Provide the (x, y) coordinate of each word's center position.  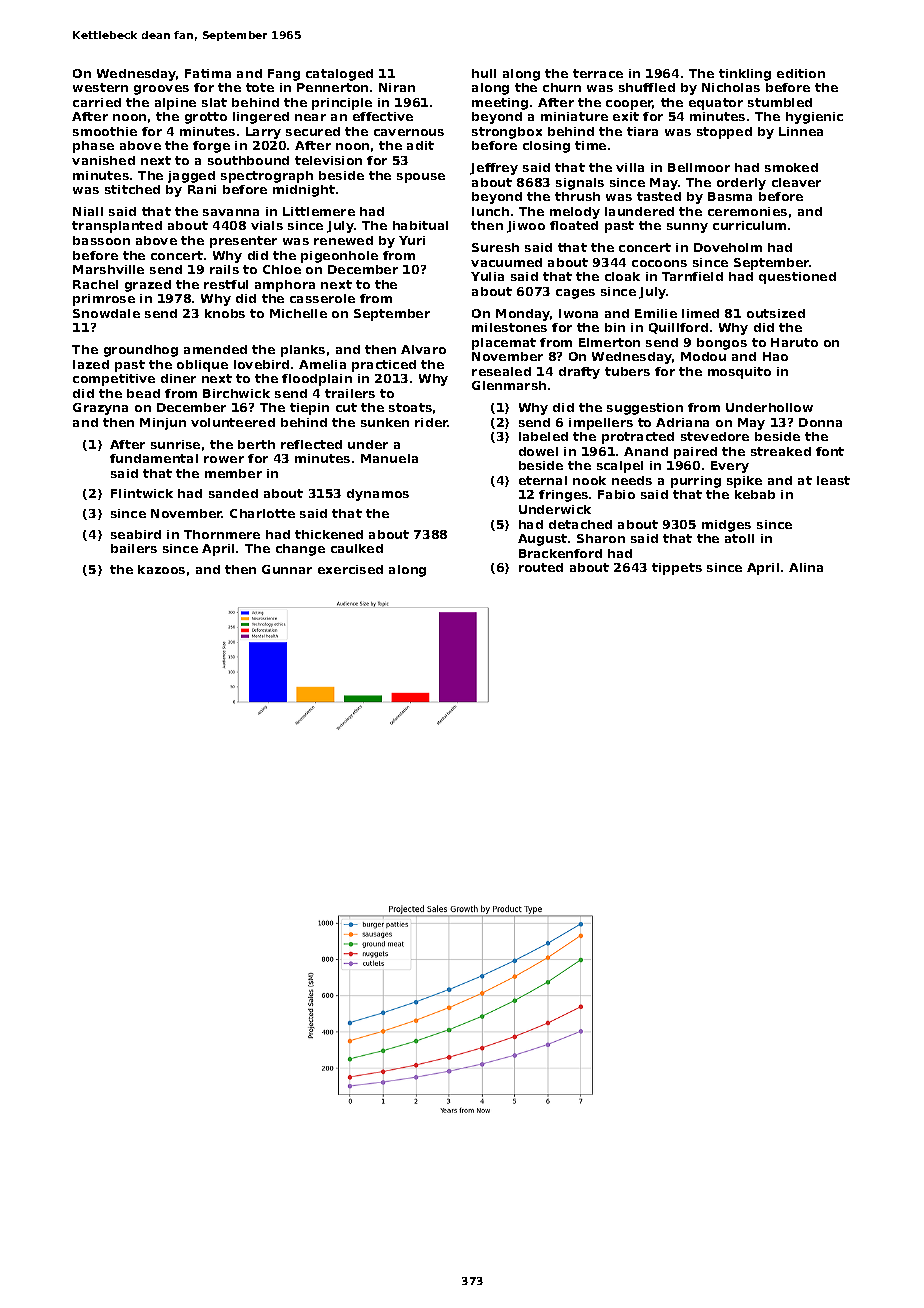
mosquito (739, 373)
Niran (397, 87)
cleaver (796, 182)
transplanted (117, 227)
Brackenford (560, 553)
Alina (806, 567)
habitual (420, 225)
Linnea (801, 131)
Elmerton (609, 342)
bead (143, 393)
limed (700, 313)
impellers (601, 424)
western (100, 87)
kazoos (161, 569)
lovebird (261, 364)
